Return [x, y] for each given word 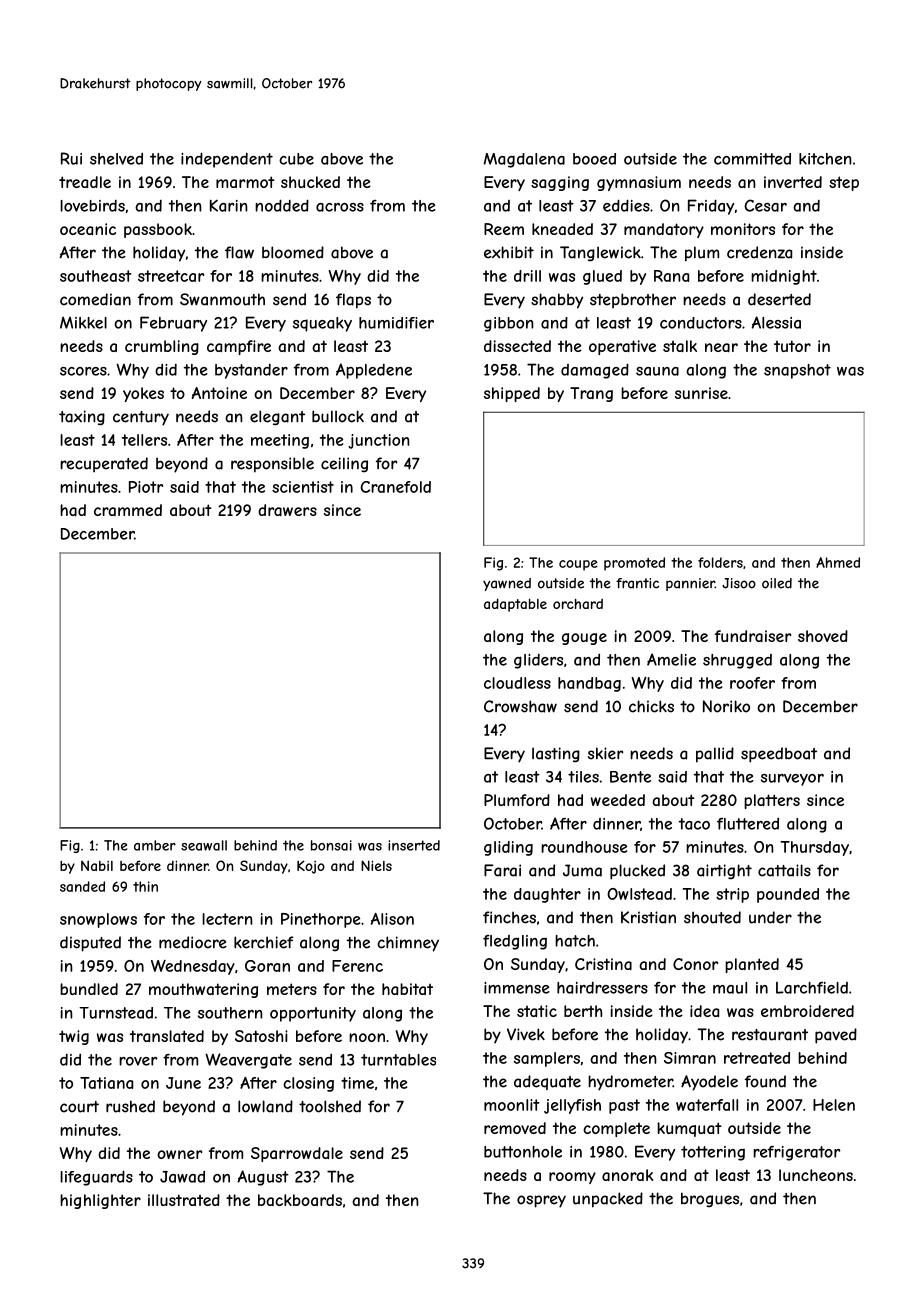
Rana [671, 276]
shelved [116, 159]
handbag [589, 684]
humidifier [396, 323]
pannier [690, 584]
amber [155, 845]
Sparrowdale [297, 1154]
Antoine [219, 393]
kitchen [825, 159]
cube [296, 159]
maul [730, 988]
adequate [547, 1082]
